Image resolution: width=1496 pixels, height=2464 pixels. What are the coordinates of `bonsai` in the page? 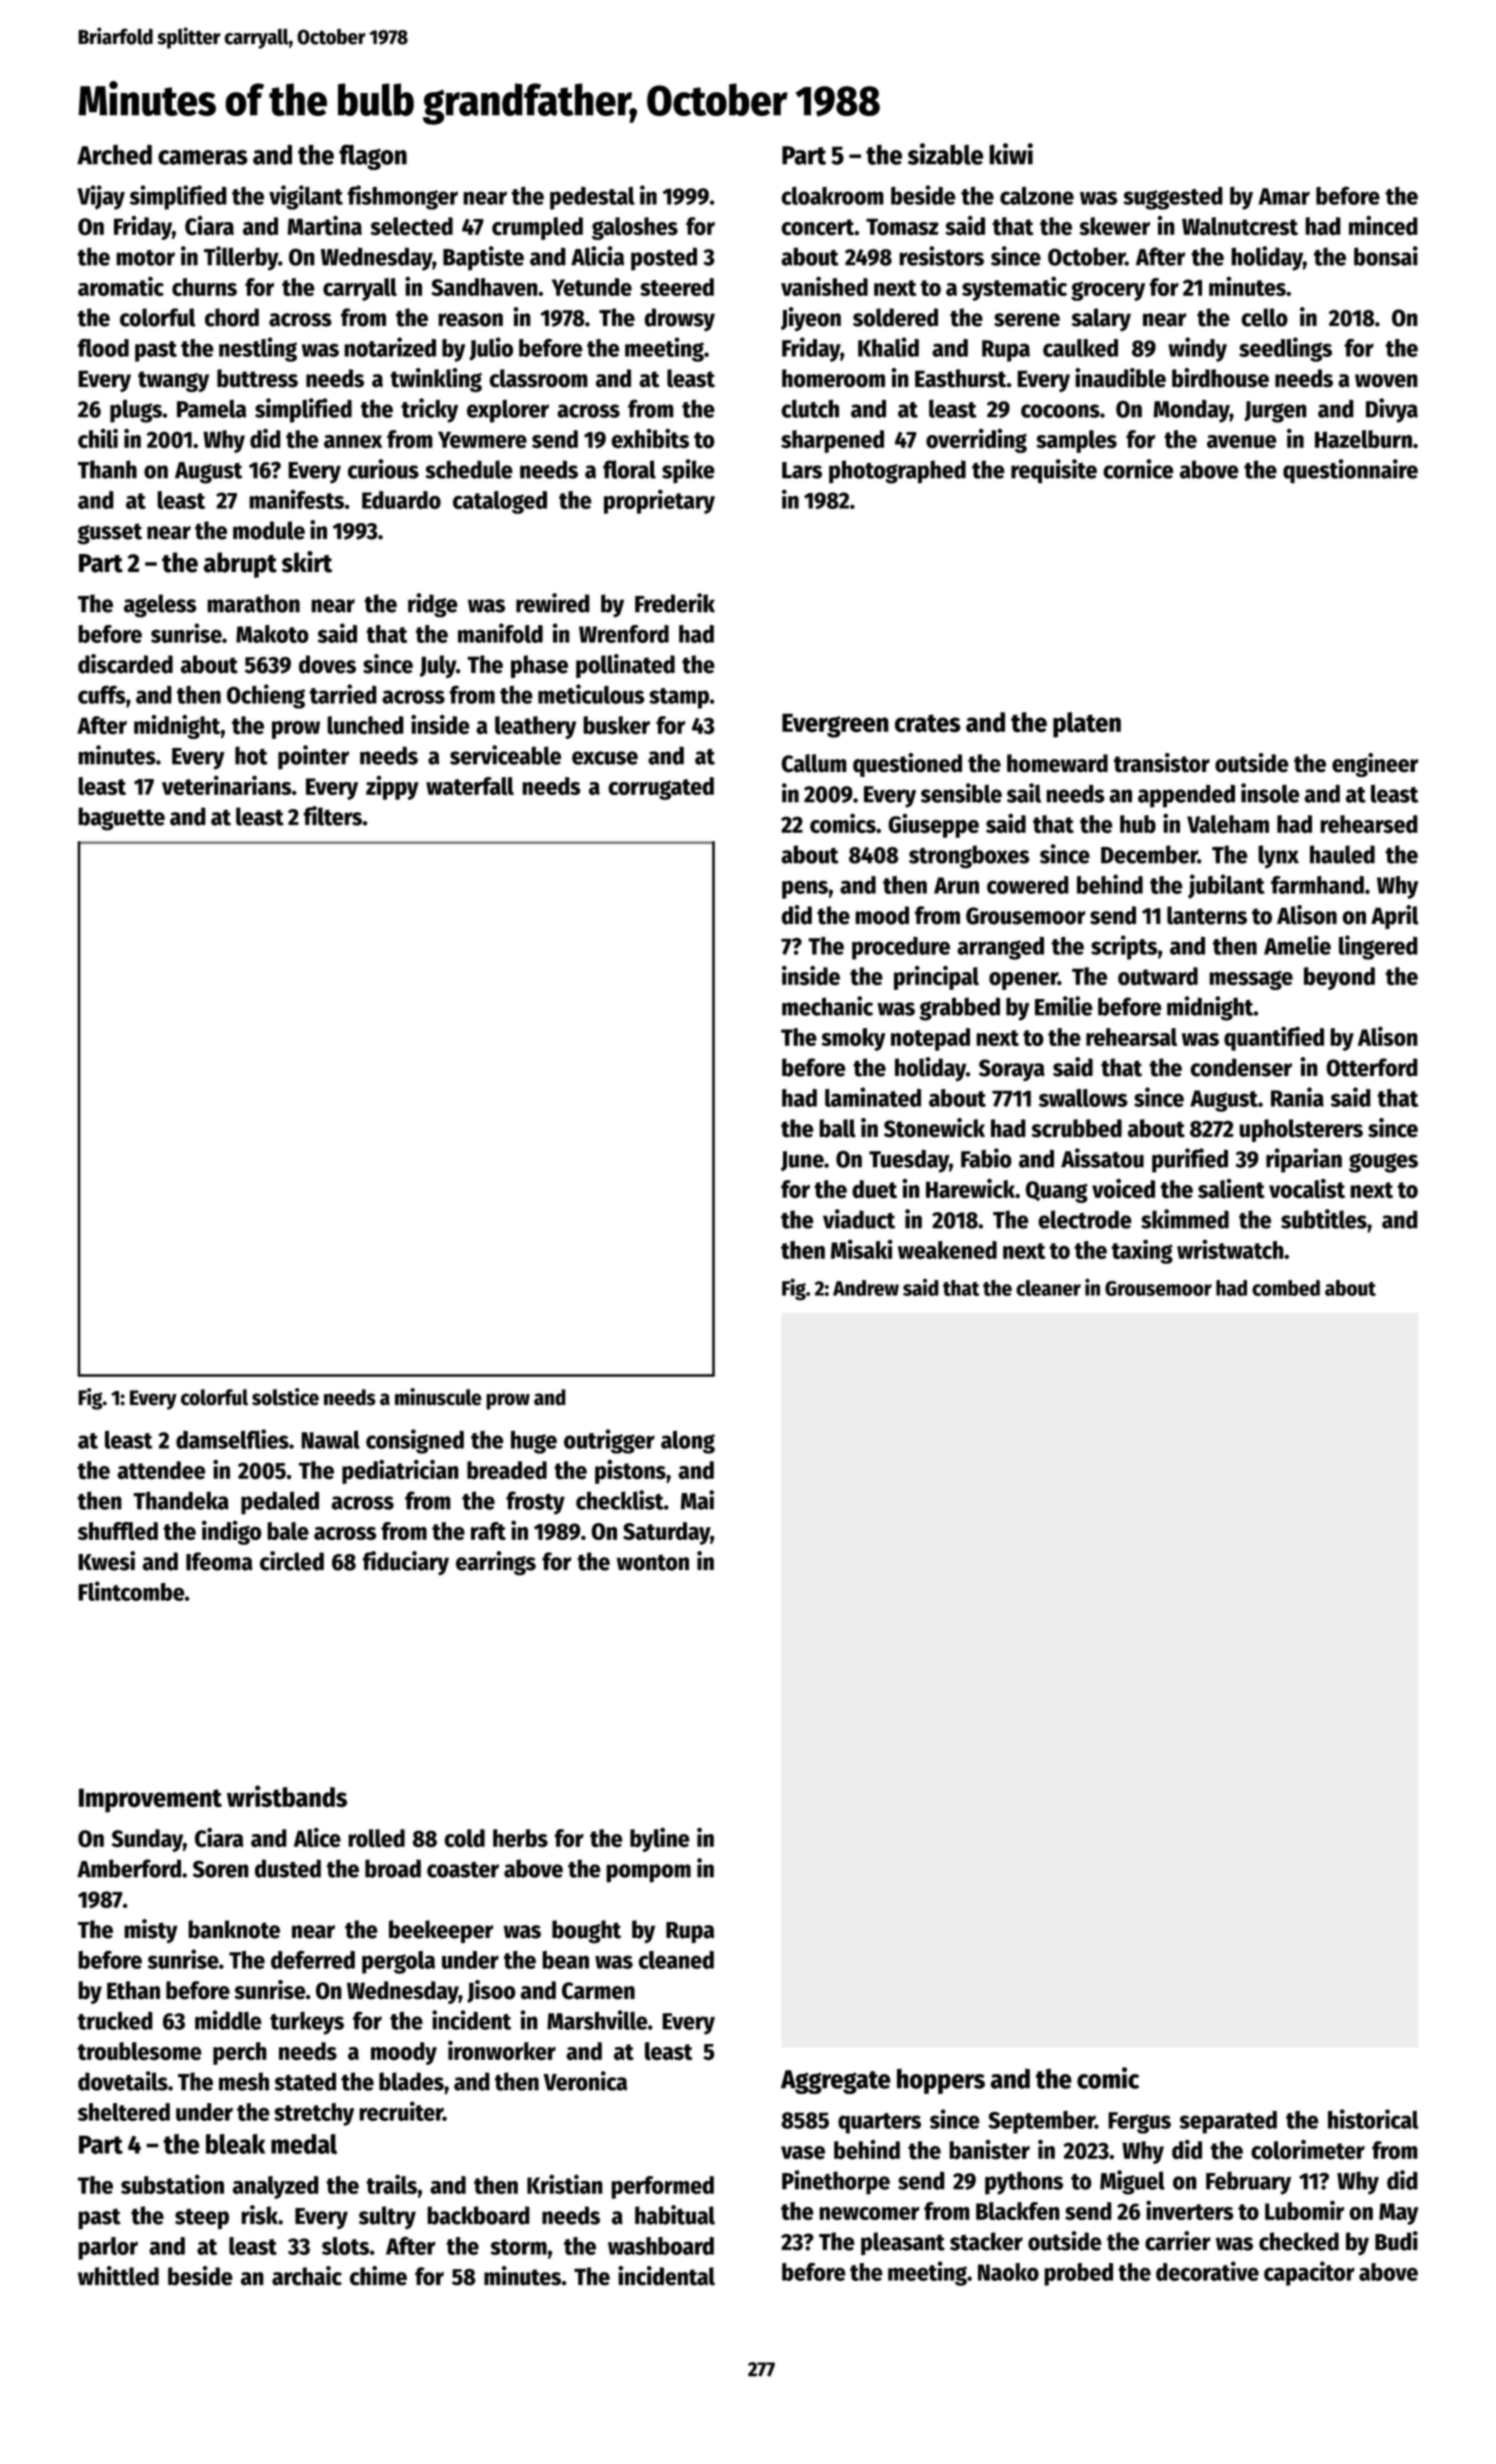 It's located at (1386, 256).
